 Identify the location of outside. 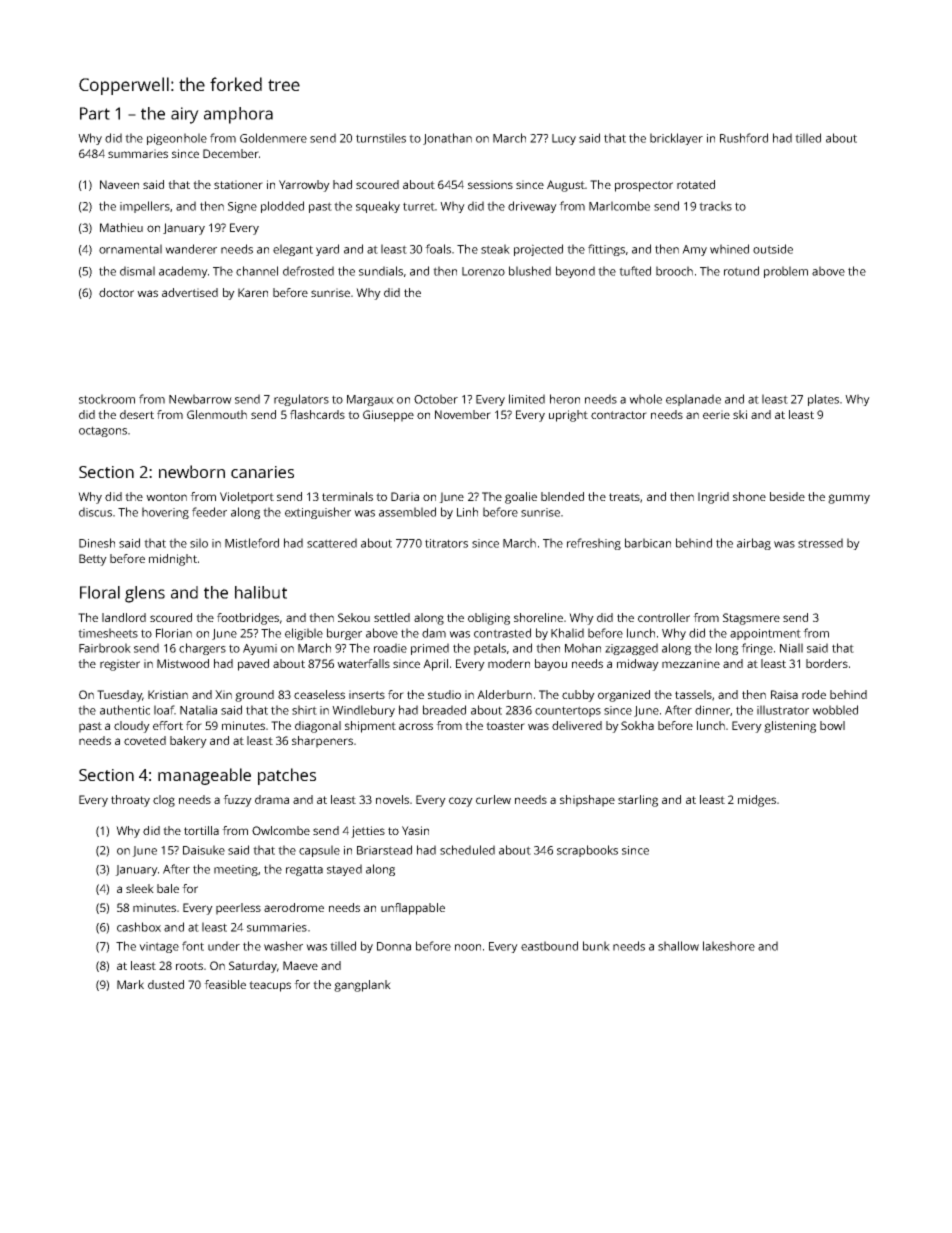
(773, 249).
